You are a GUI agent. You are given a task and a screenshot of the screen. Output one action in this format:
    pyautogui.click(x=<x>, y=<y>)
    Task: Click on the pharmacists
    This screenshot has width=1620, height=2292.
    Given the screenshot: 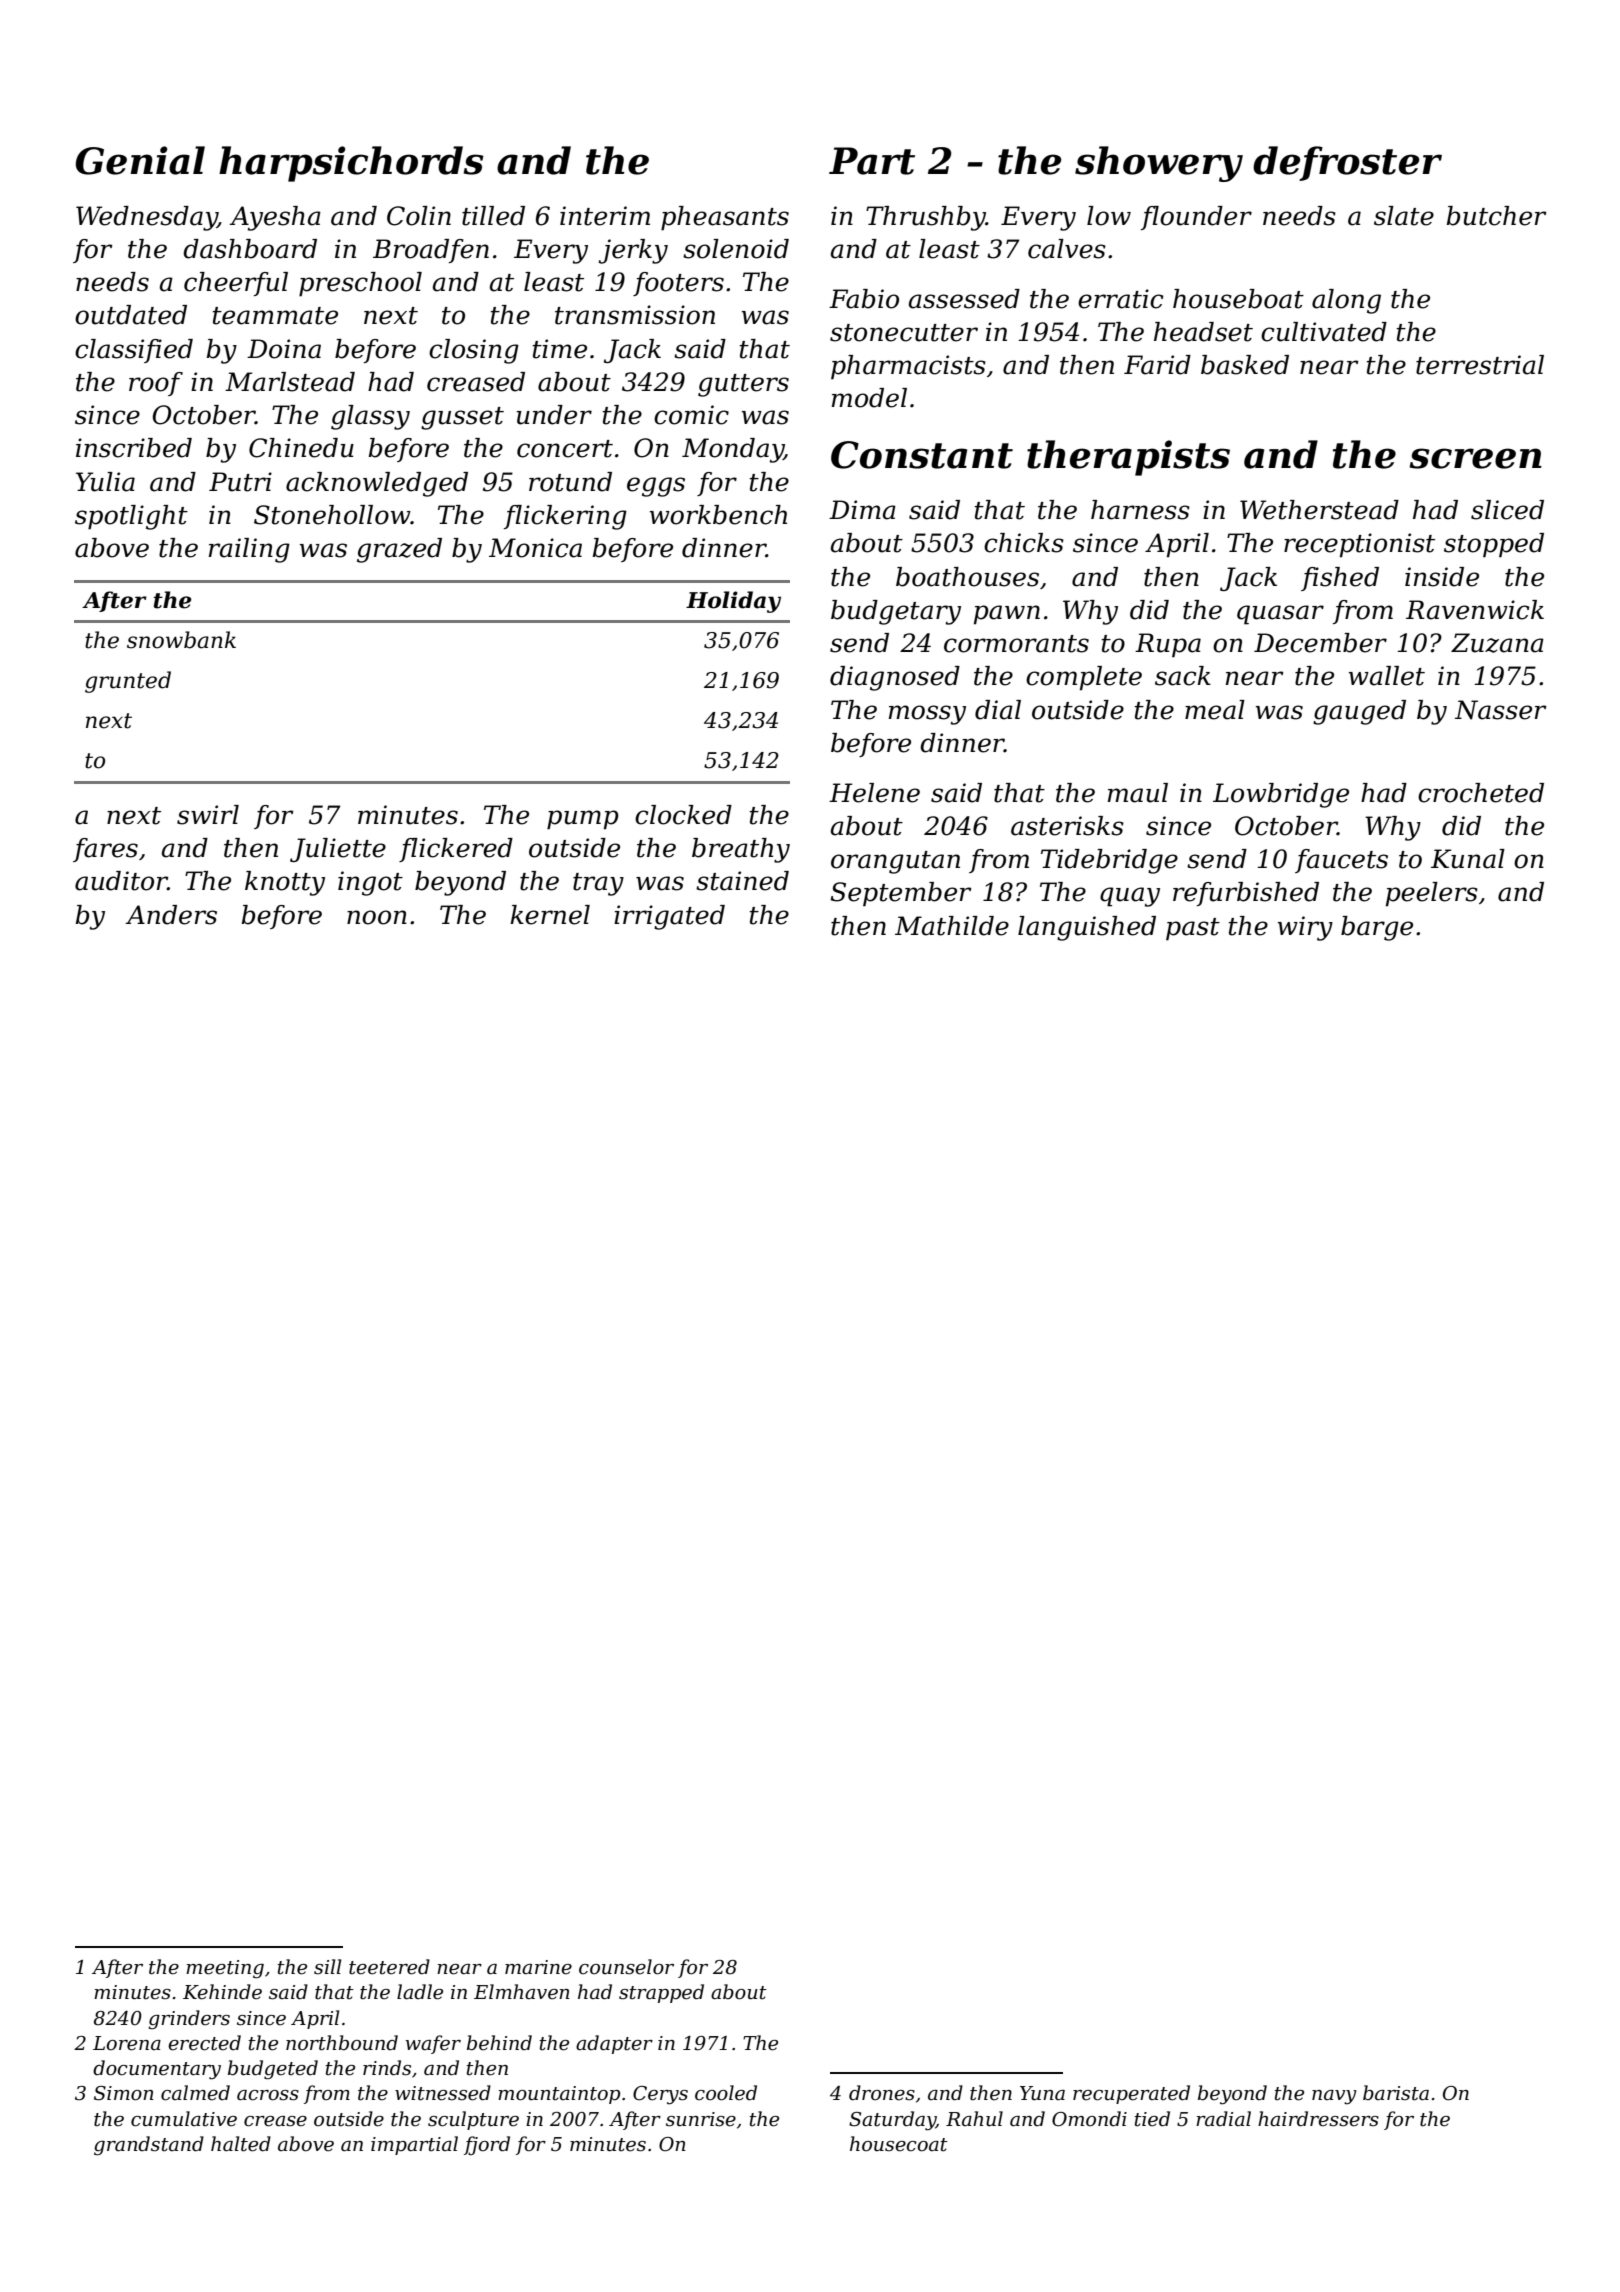 What is the action you would take?
    pyautogui.click(x=908, y=367)
